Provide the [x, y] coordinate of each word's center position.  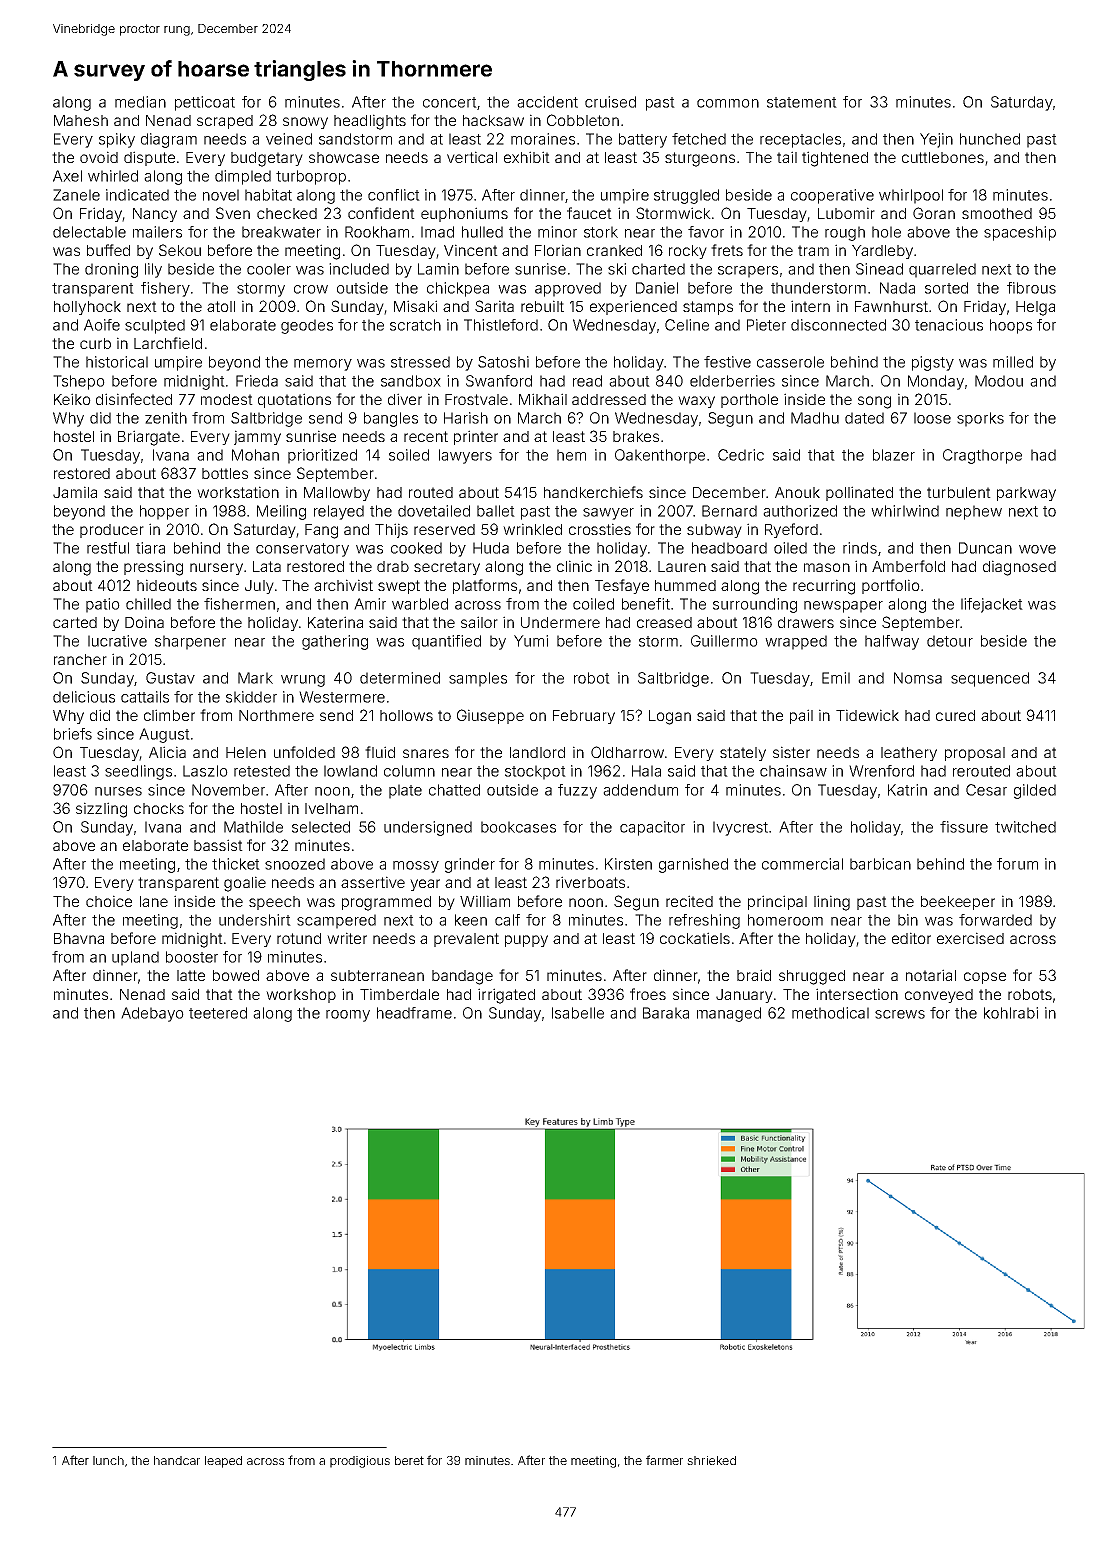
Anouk [797, 492]
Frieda [257, 381]
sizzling [101, 810]
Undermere [560, 622]
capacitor [652, 828]
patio [103, 605]
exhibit [527, 157]
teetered [218, 1013]
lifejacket [992, 605]
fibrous [1031, 288]
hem [571, 455]
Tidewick [867, 715]
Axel [67, 176]
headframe [414, 1013]
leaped [223, 1462]
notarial [931, 975]
